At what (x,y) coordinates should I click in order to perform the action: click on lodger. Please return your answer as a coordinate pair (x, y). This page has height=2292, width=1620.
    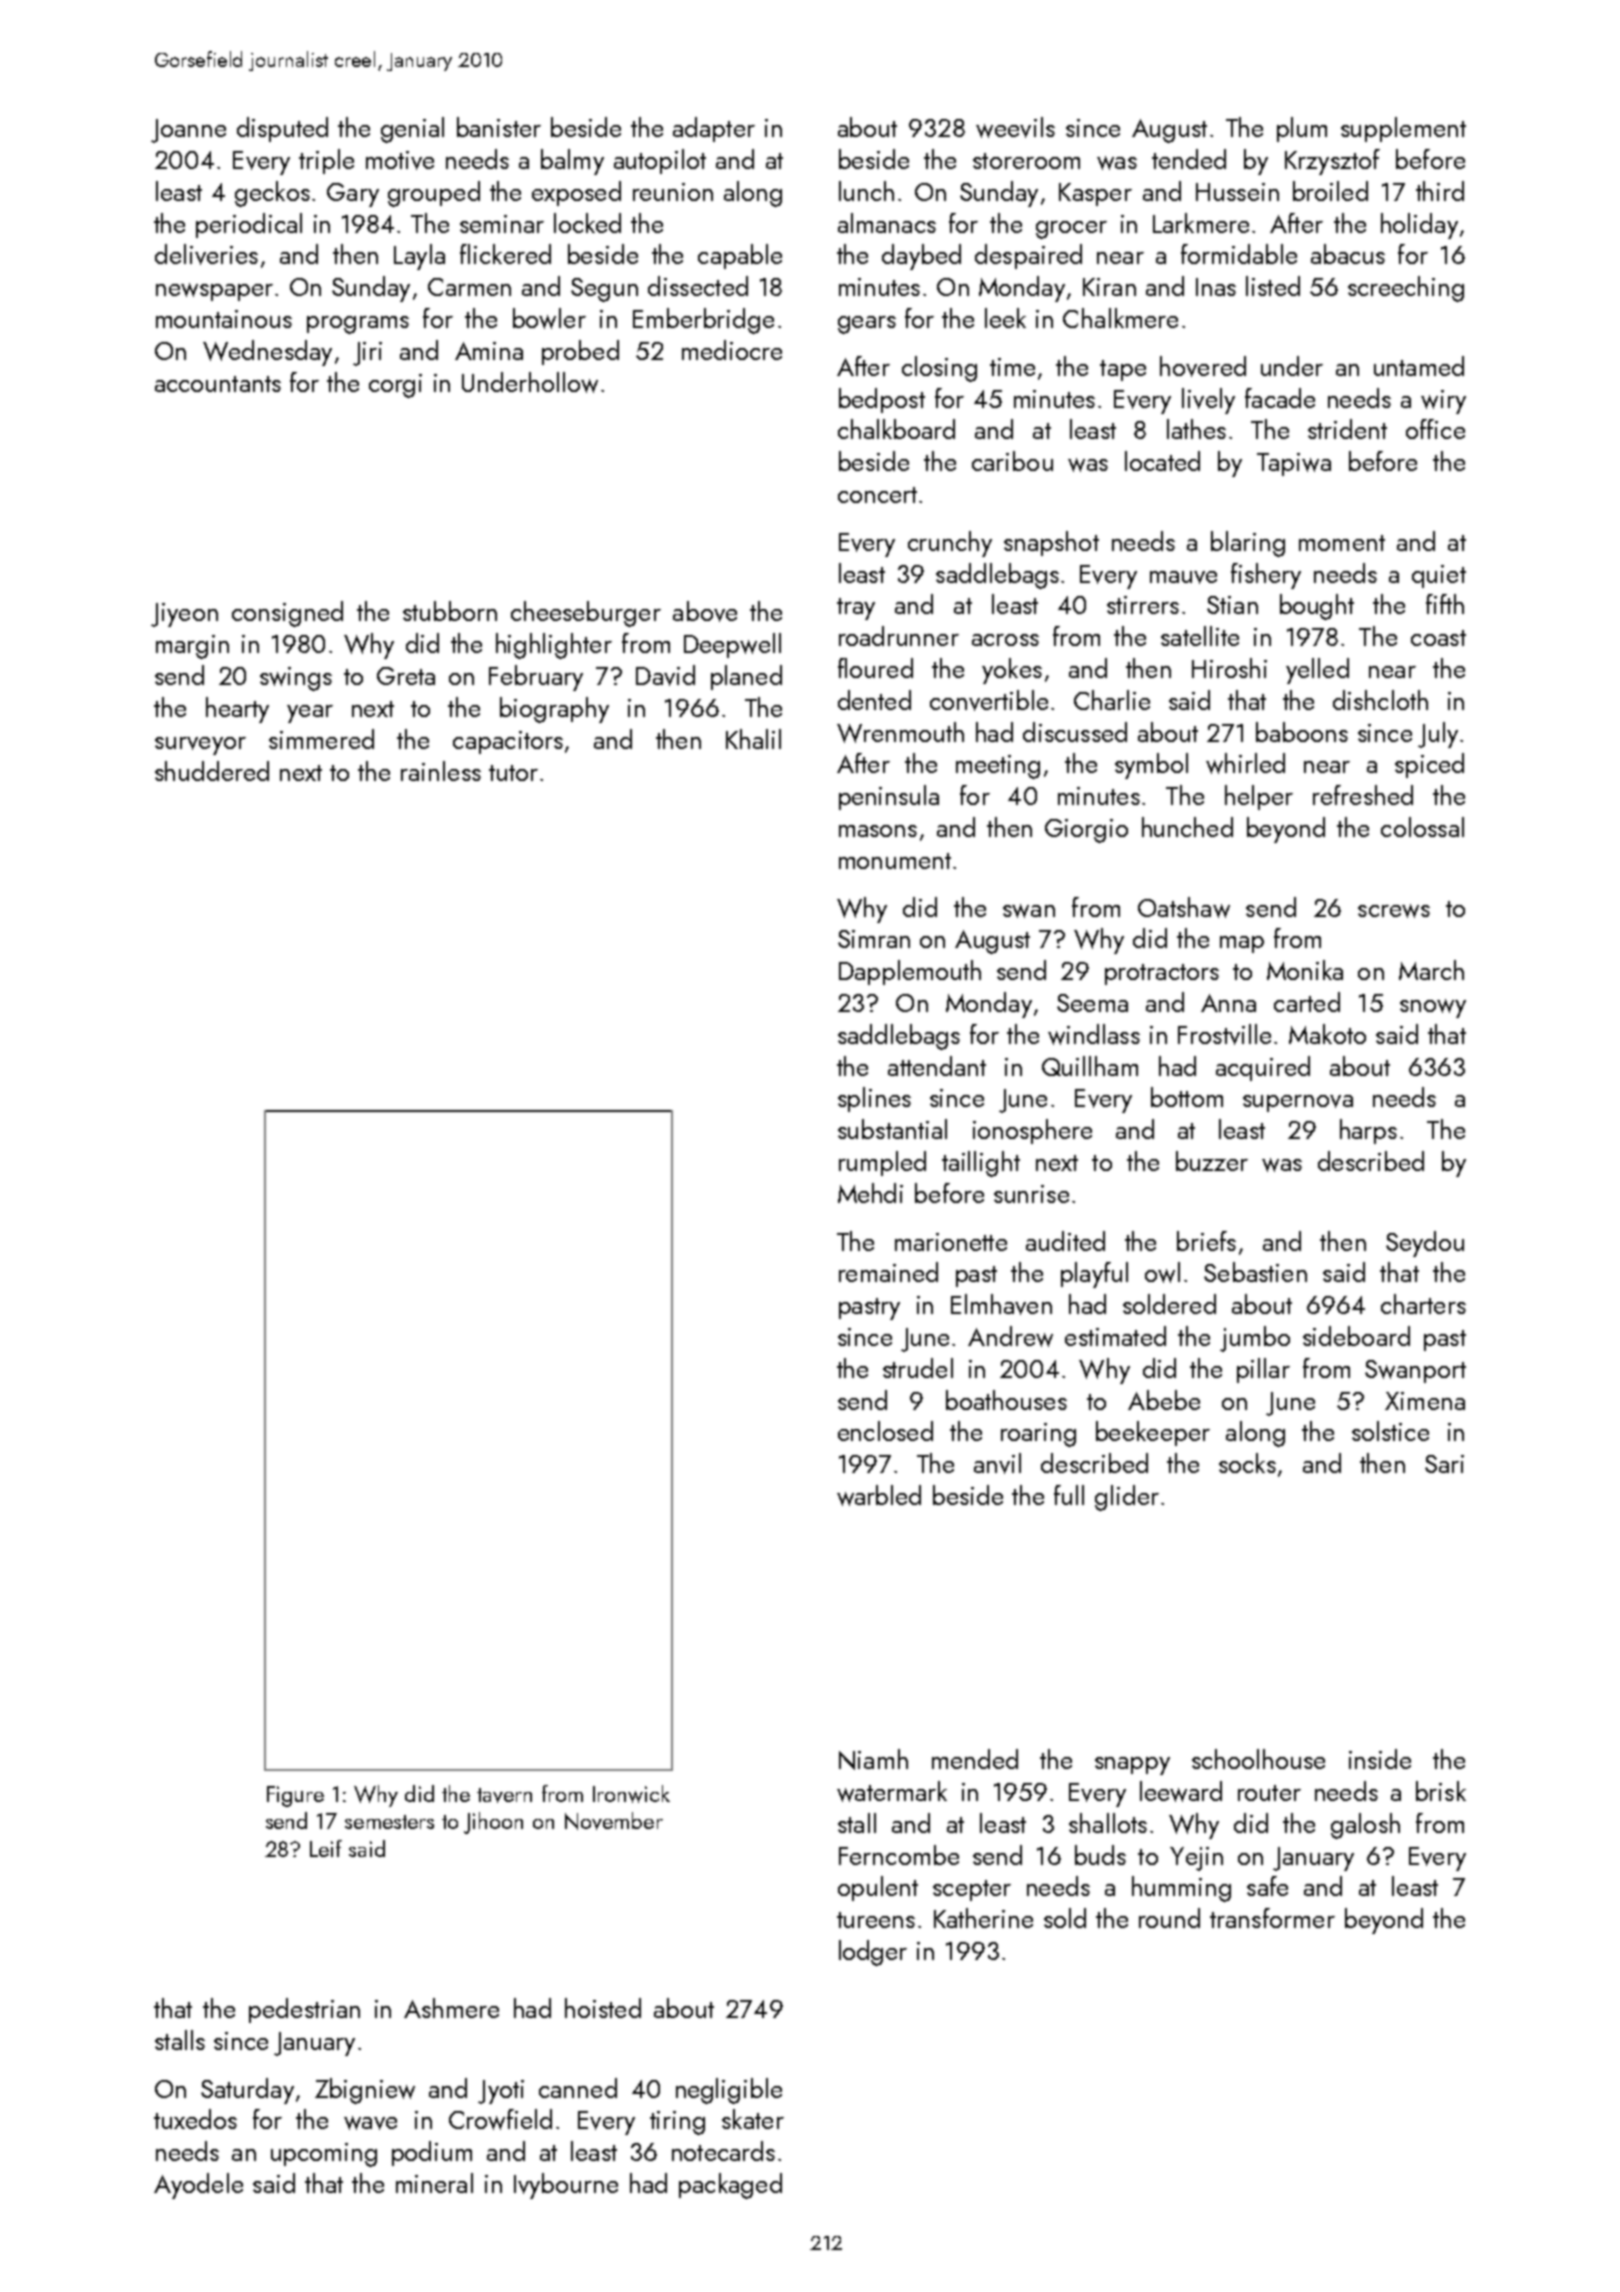
    Looking at the image, I should click on (873, 1953).
